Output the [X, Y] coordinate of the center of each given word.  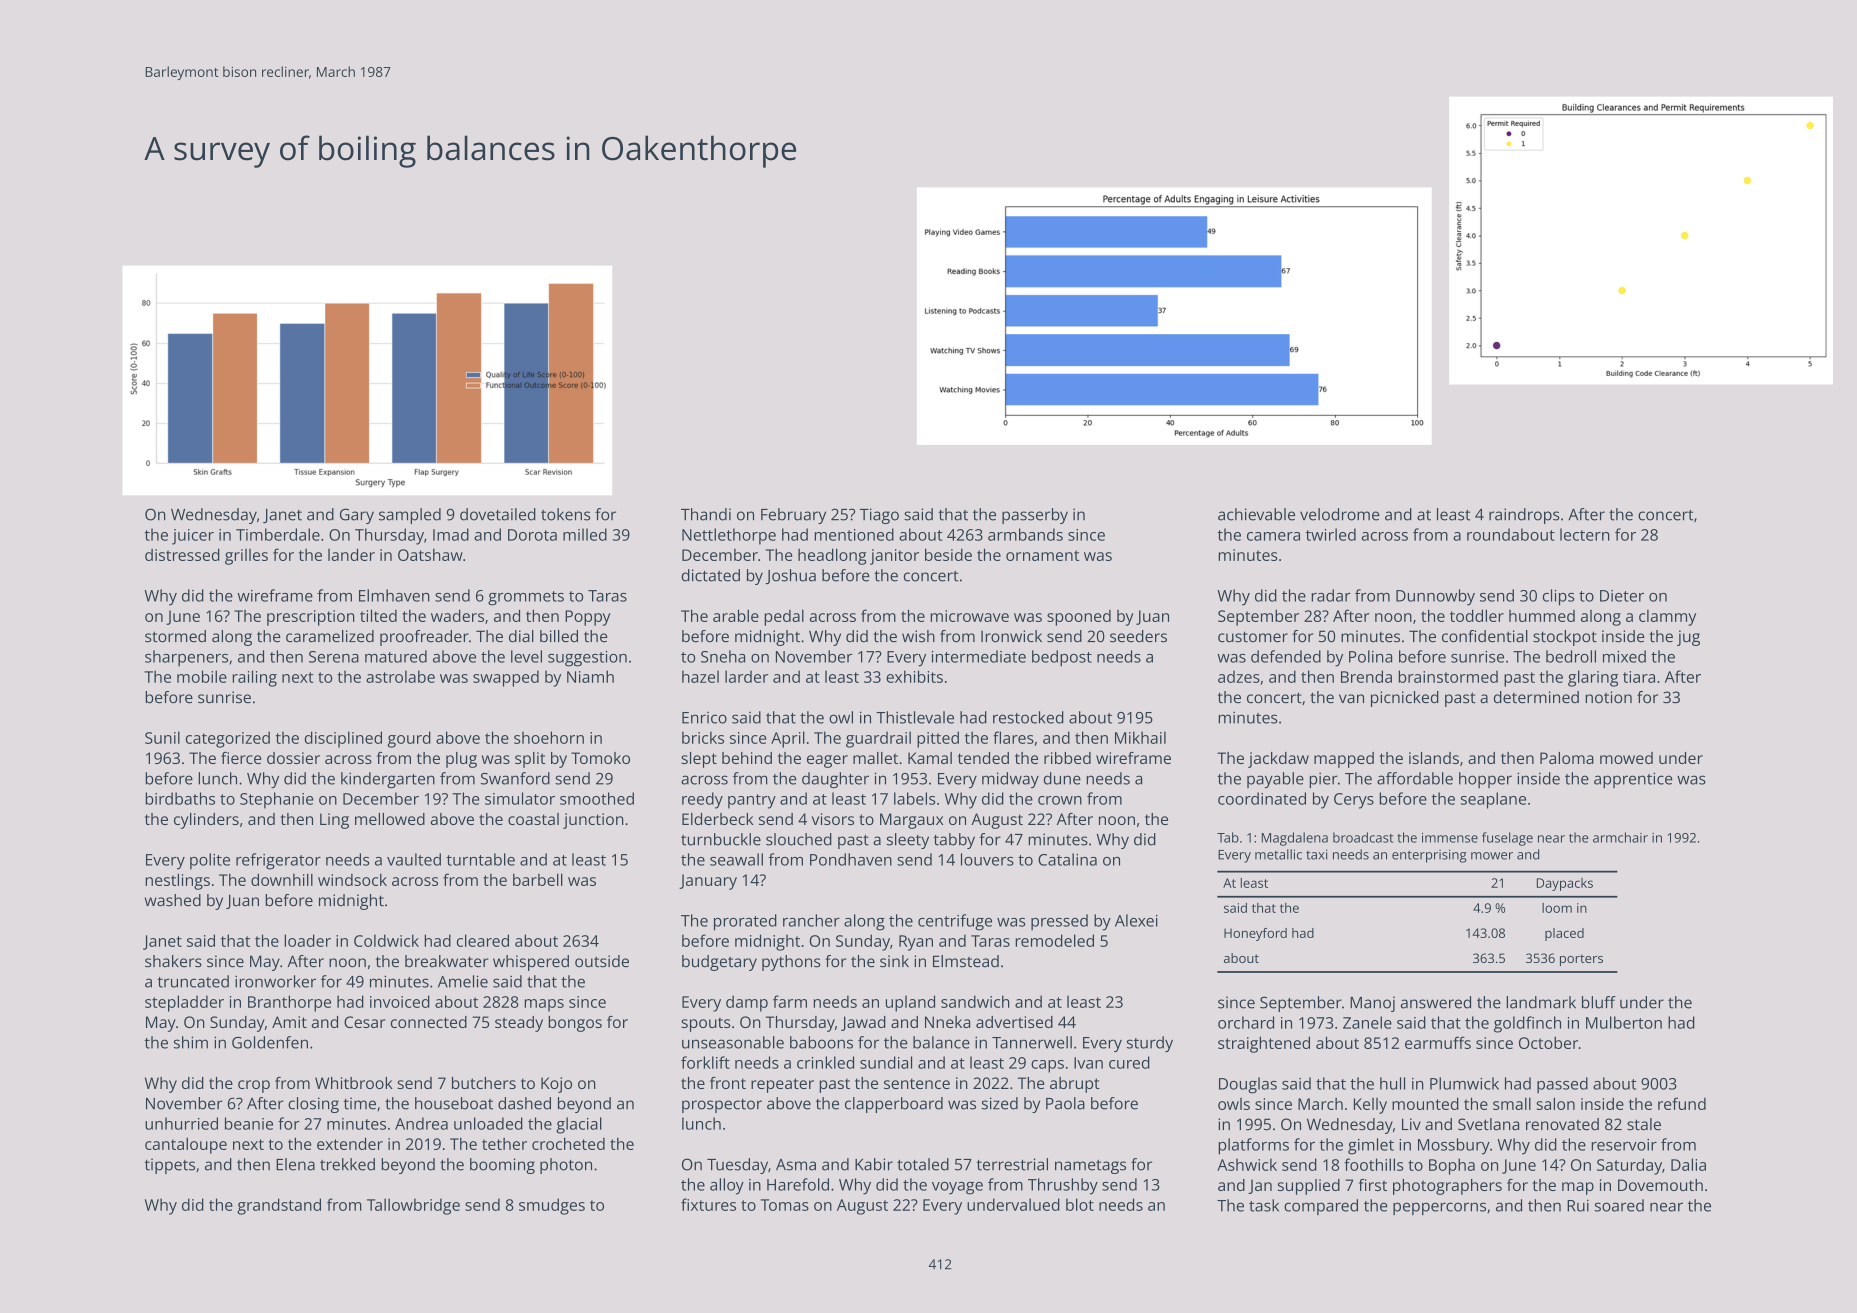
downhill [282, 879]
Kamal [930, 758]
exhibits [914, 676]
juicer [193, 537]
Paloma [1567, 758]
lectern [1585, 534]
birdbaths [180, 798]
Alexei [1136, 920]
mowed [1626, 758]
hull [1392, 1083]
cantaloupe [186, 1145]
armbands [1025, 534]
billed [559, 636]
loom [1557, 908]
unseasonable [733, 1042]
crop [254, 1086]
